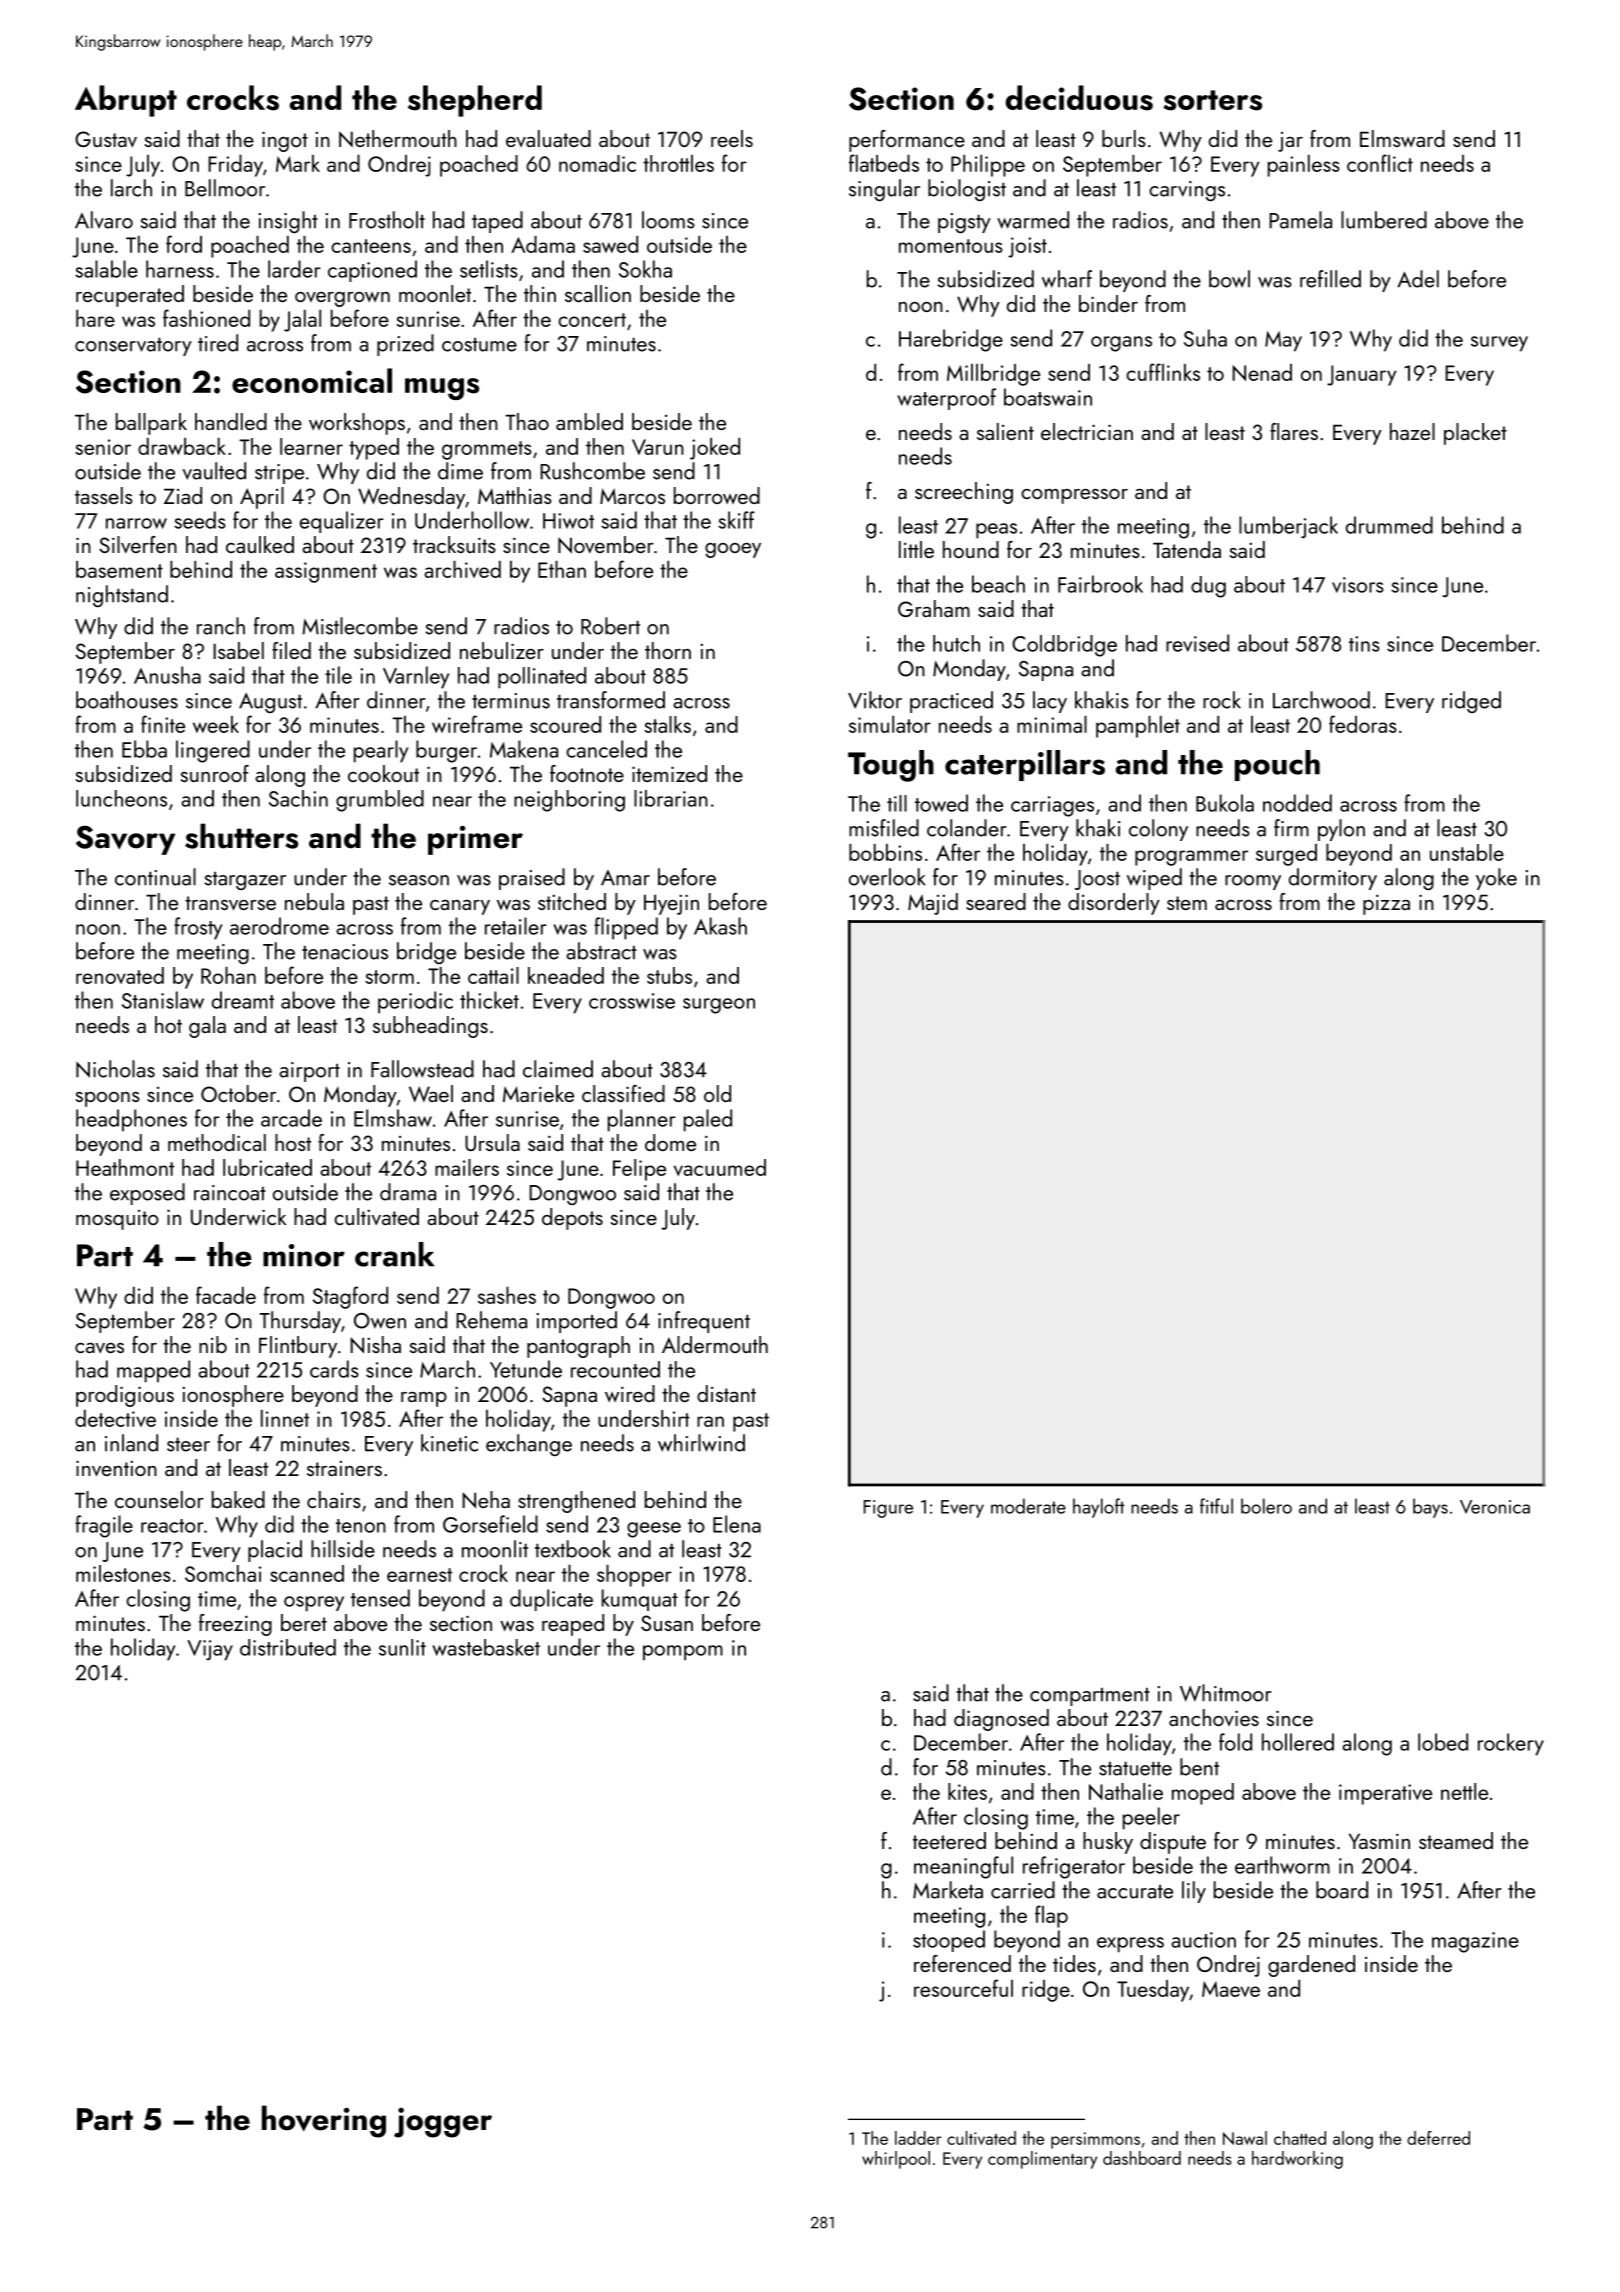 Image resolution: width=1620 pixels, height=2292 pixels. Describe the element at coordinates (324, 2121) in the screenshot. I see `hovering` at that location.
